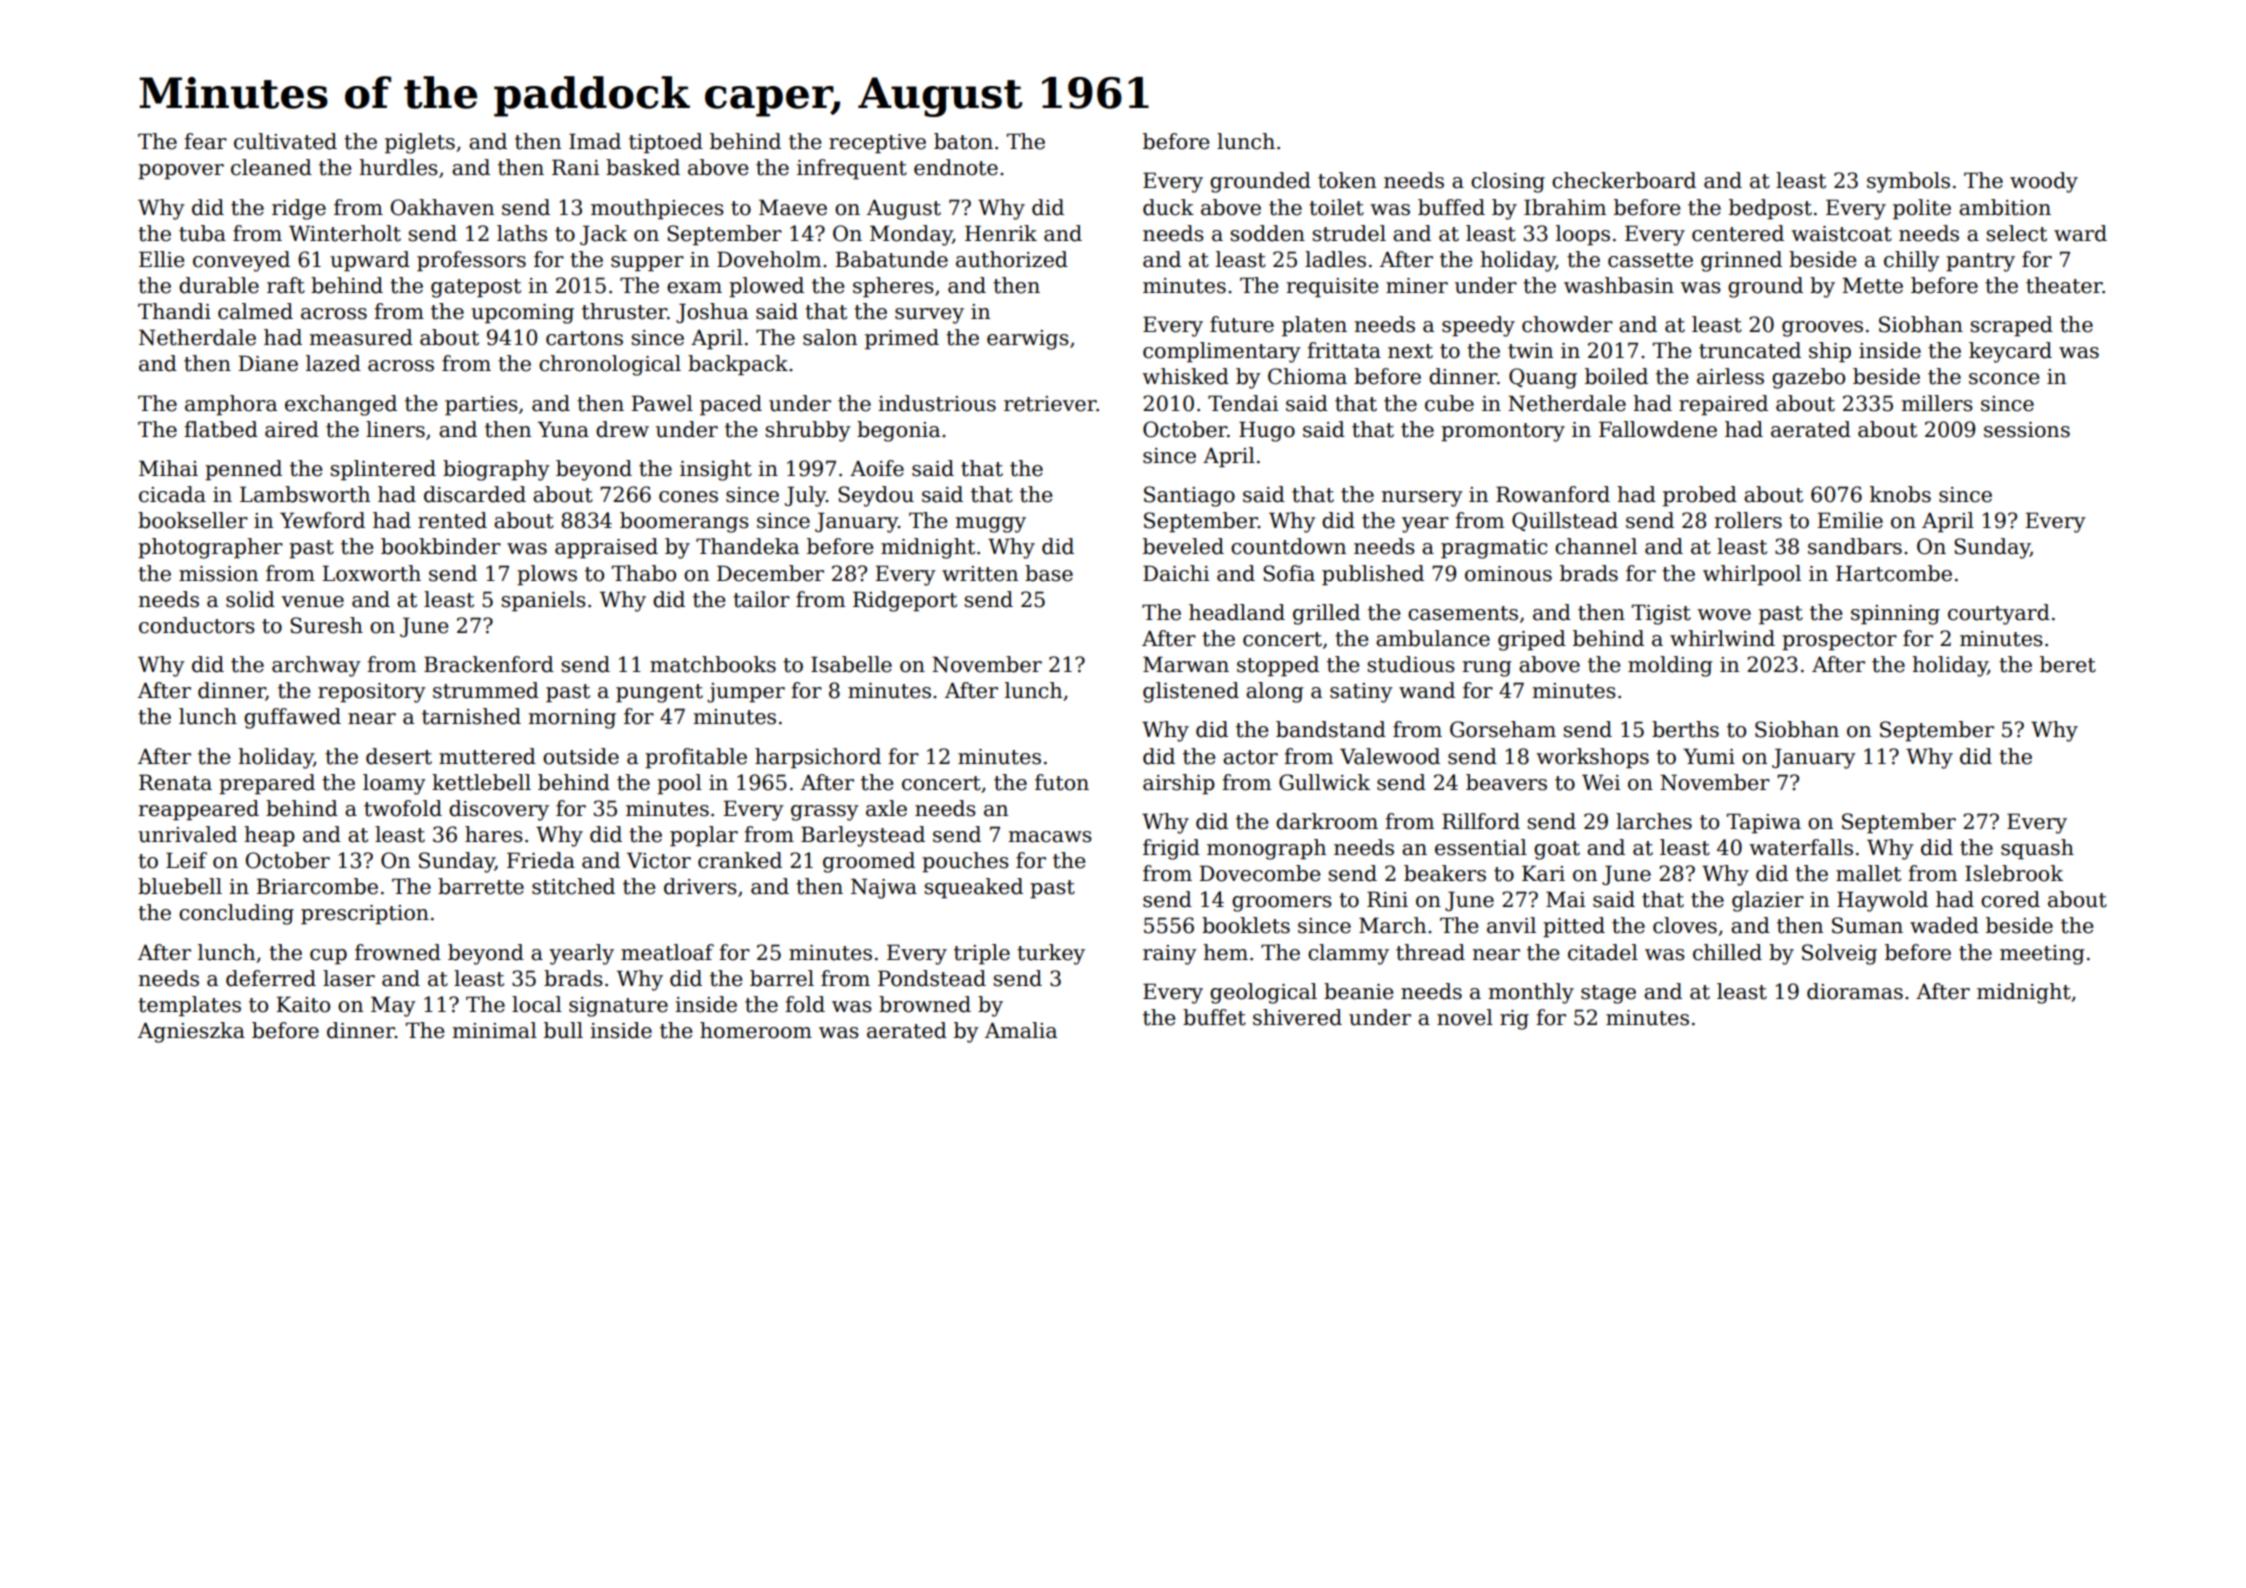 This document has height=1588, width=2246. I want to click on receptive, so click(877, 144).
